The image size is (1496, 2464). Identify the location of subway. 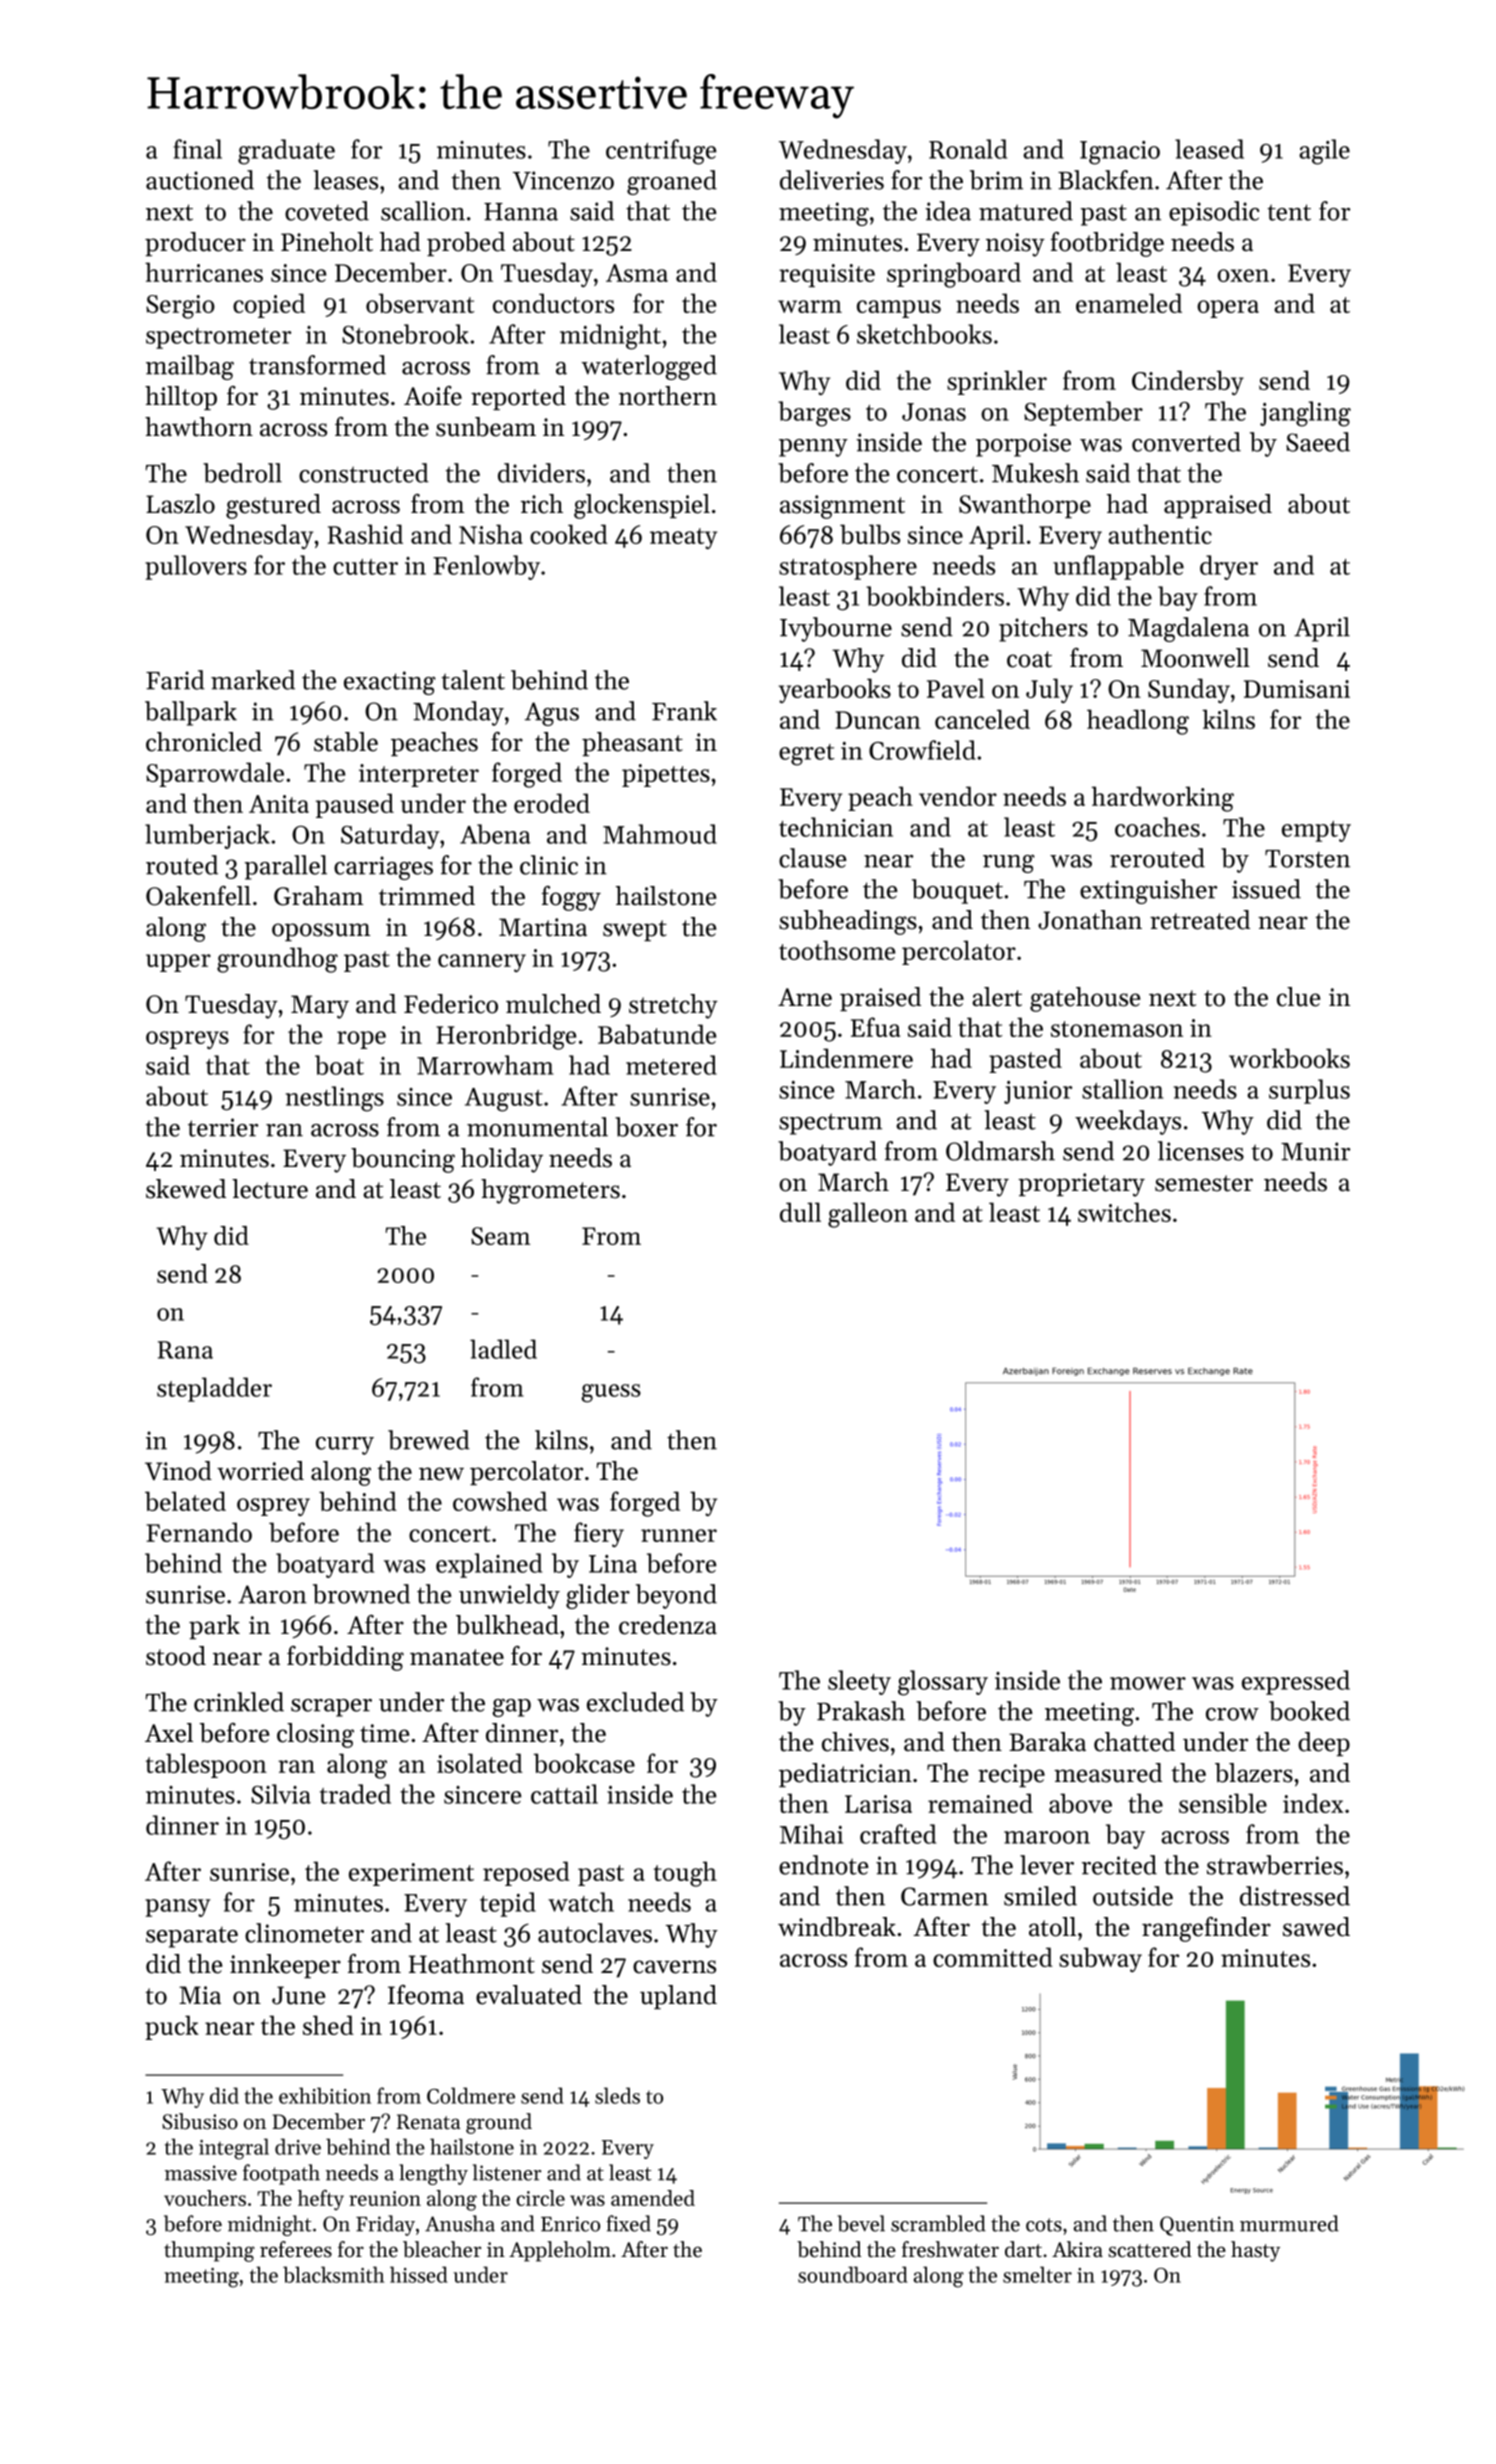
(1100, 1959).
